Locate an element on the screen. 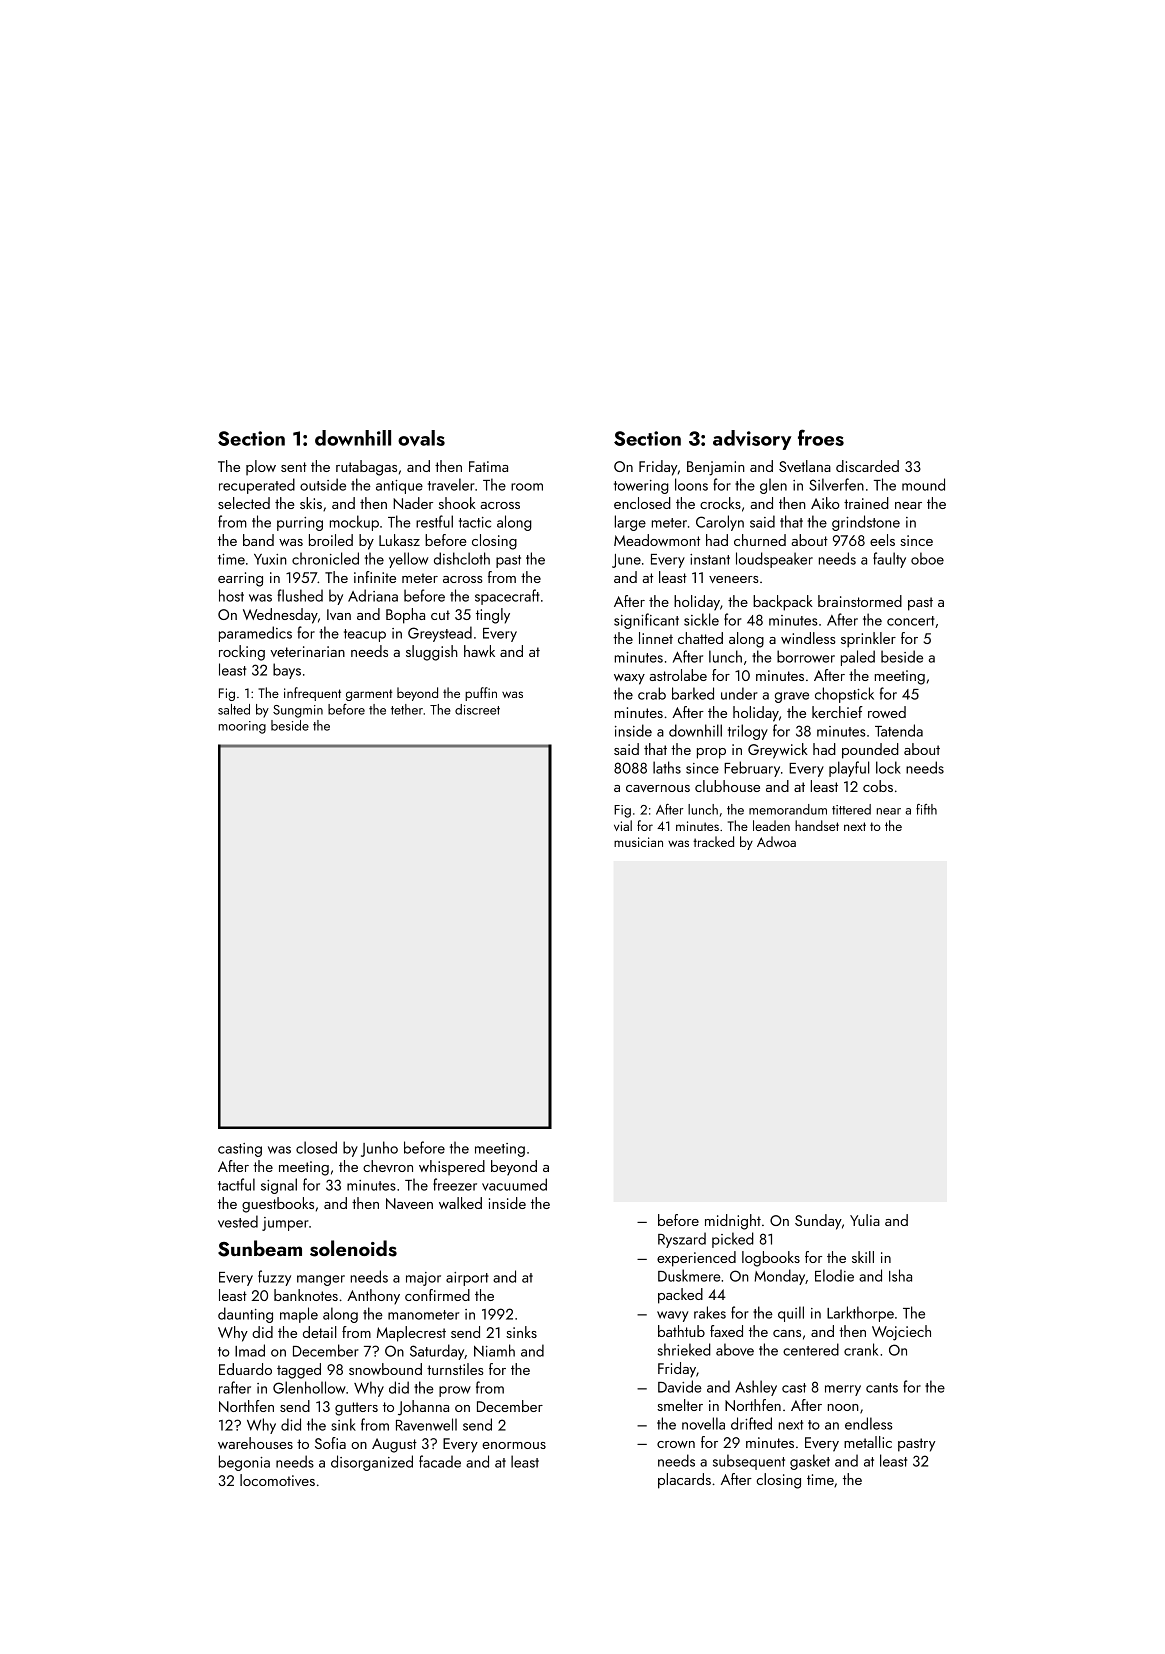  Fatima is located at coordinates (488, 466).
